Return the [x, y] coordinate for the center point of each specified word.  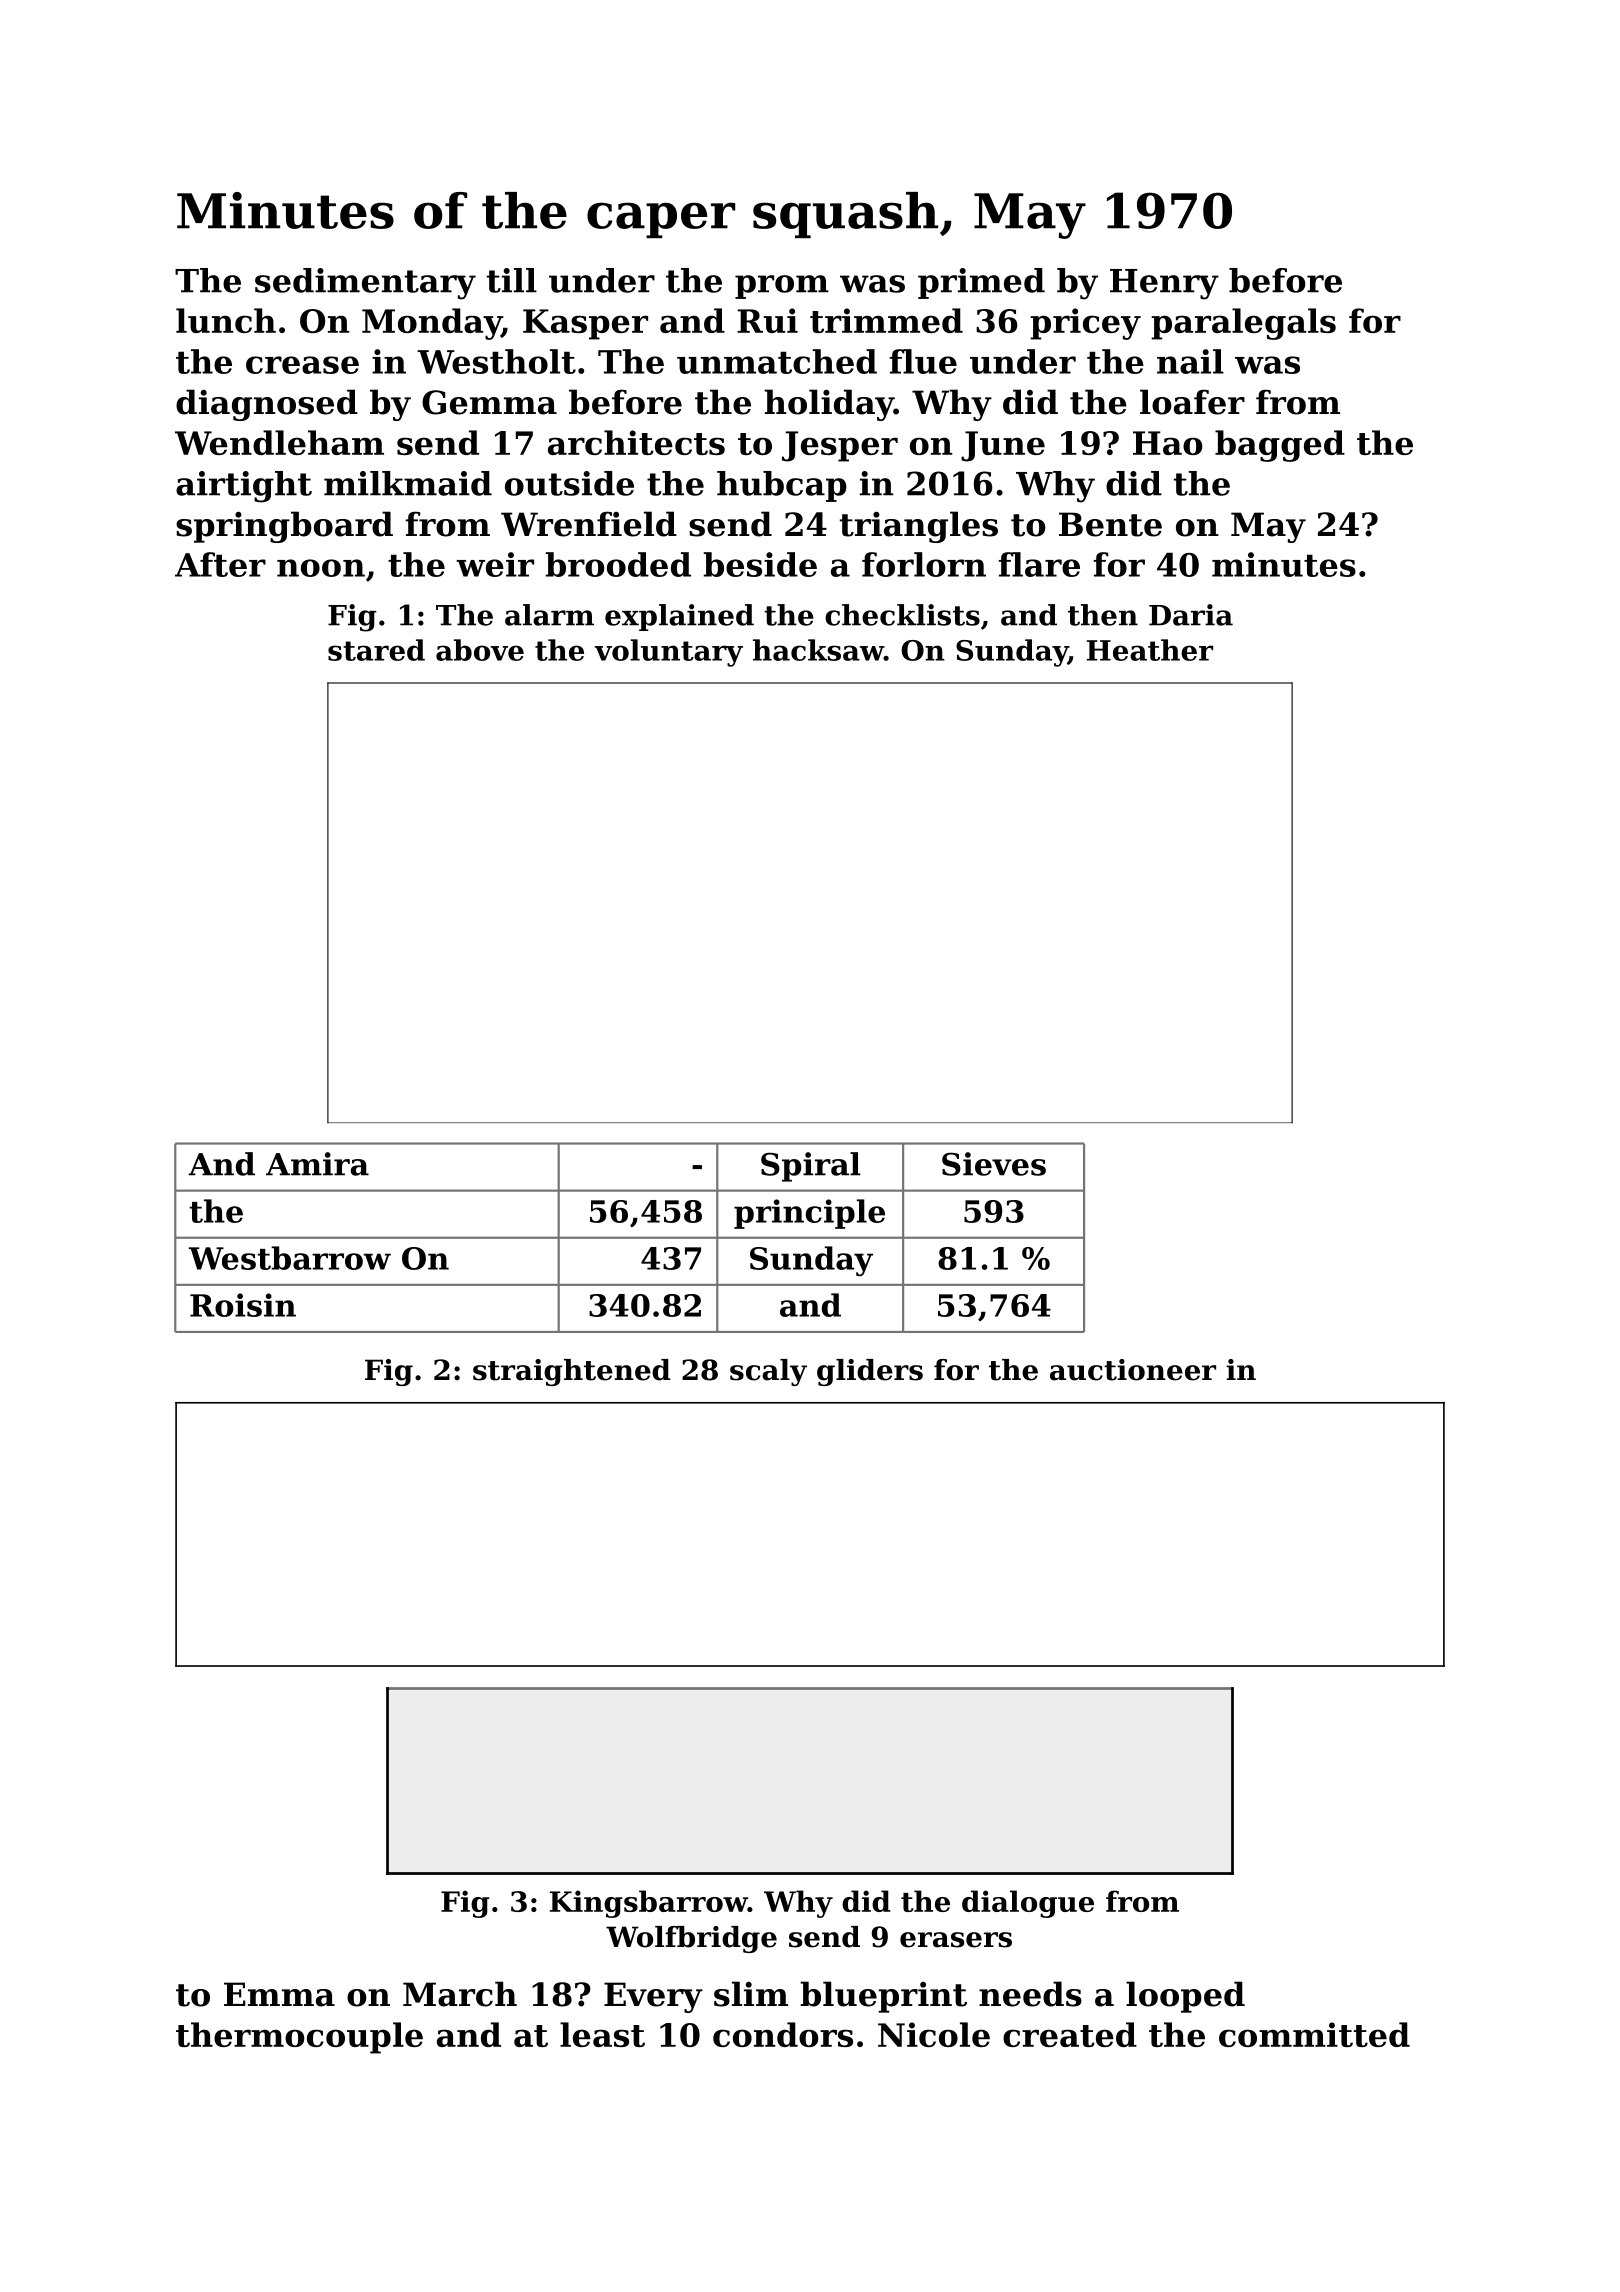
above [480, 650]
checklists [902, 615]
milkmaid [408, 483]
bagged [1280, 446]
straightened [572, 1372]
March [460, 1994]
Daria [1191, 615]
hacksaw [818, 650]
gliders [870, 1372]
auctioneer [1133, 1370]
